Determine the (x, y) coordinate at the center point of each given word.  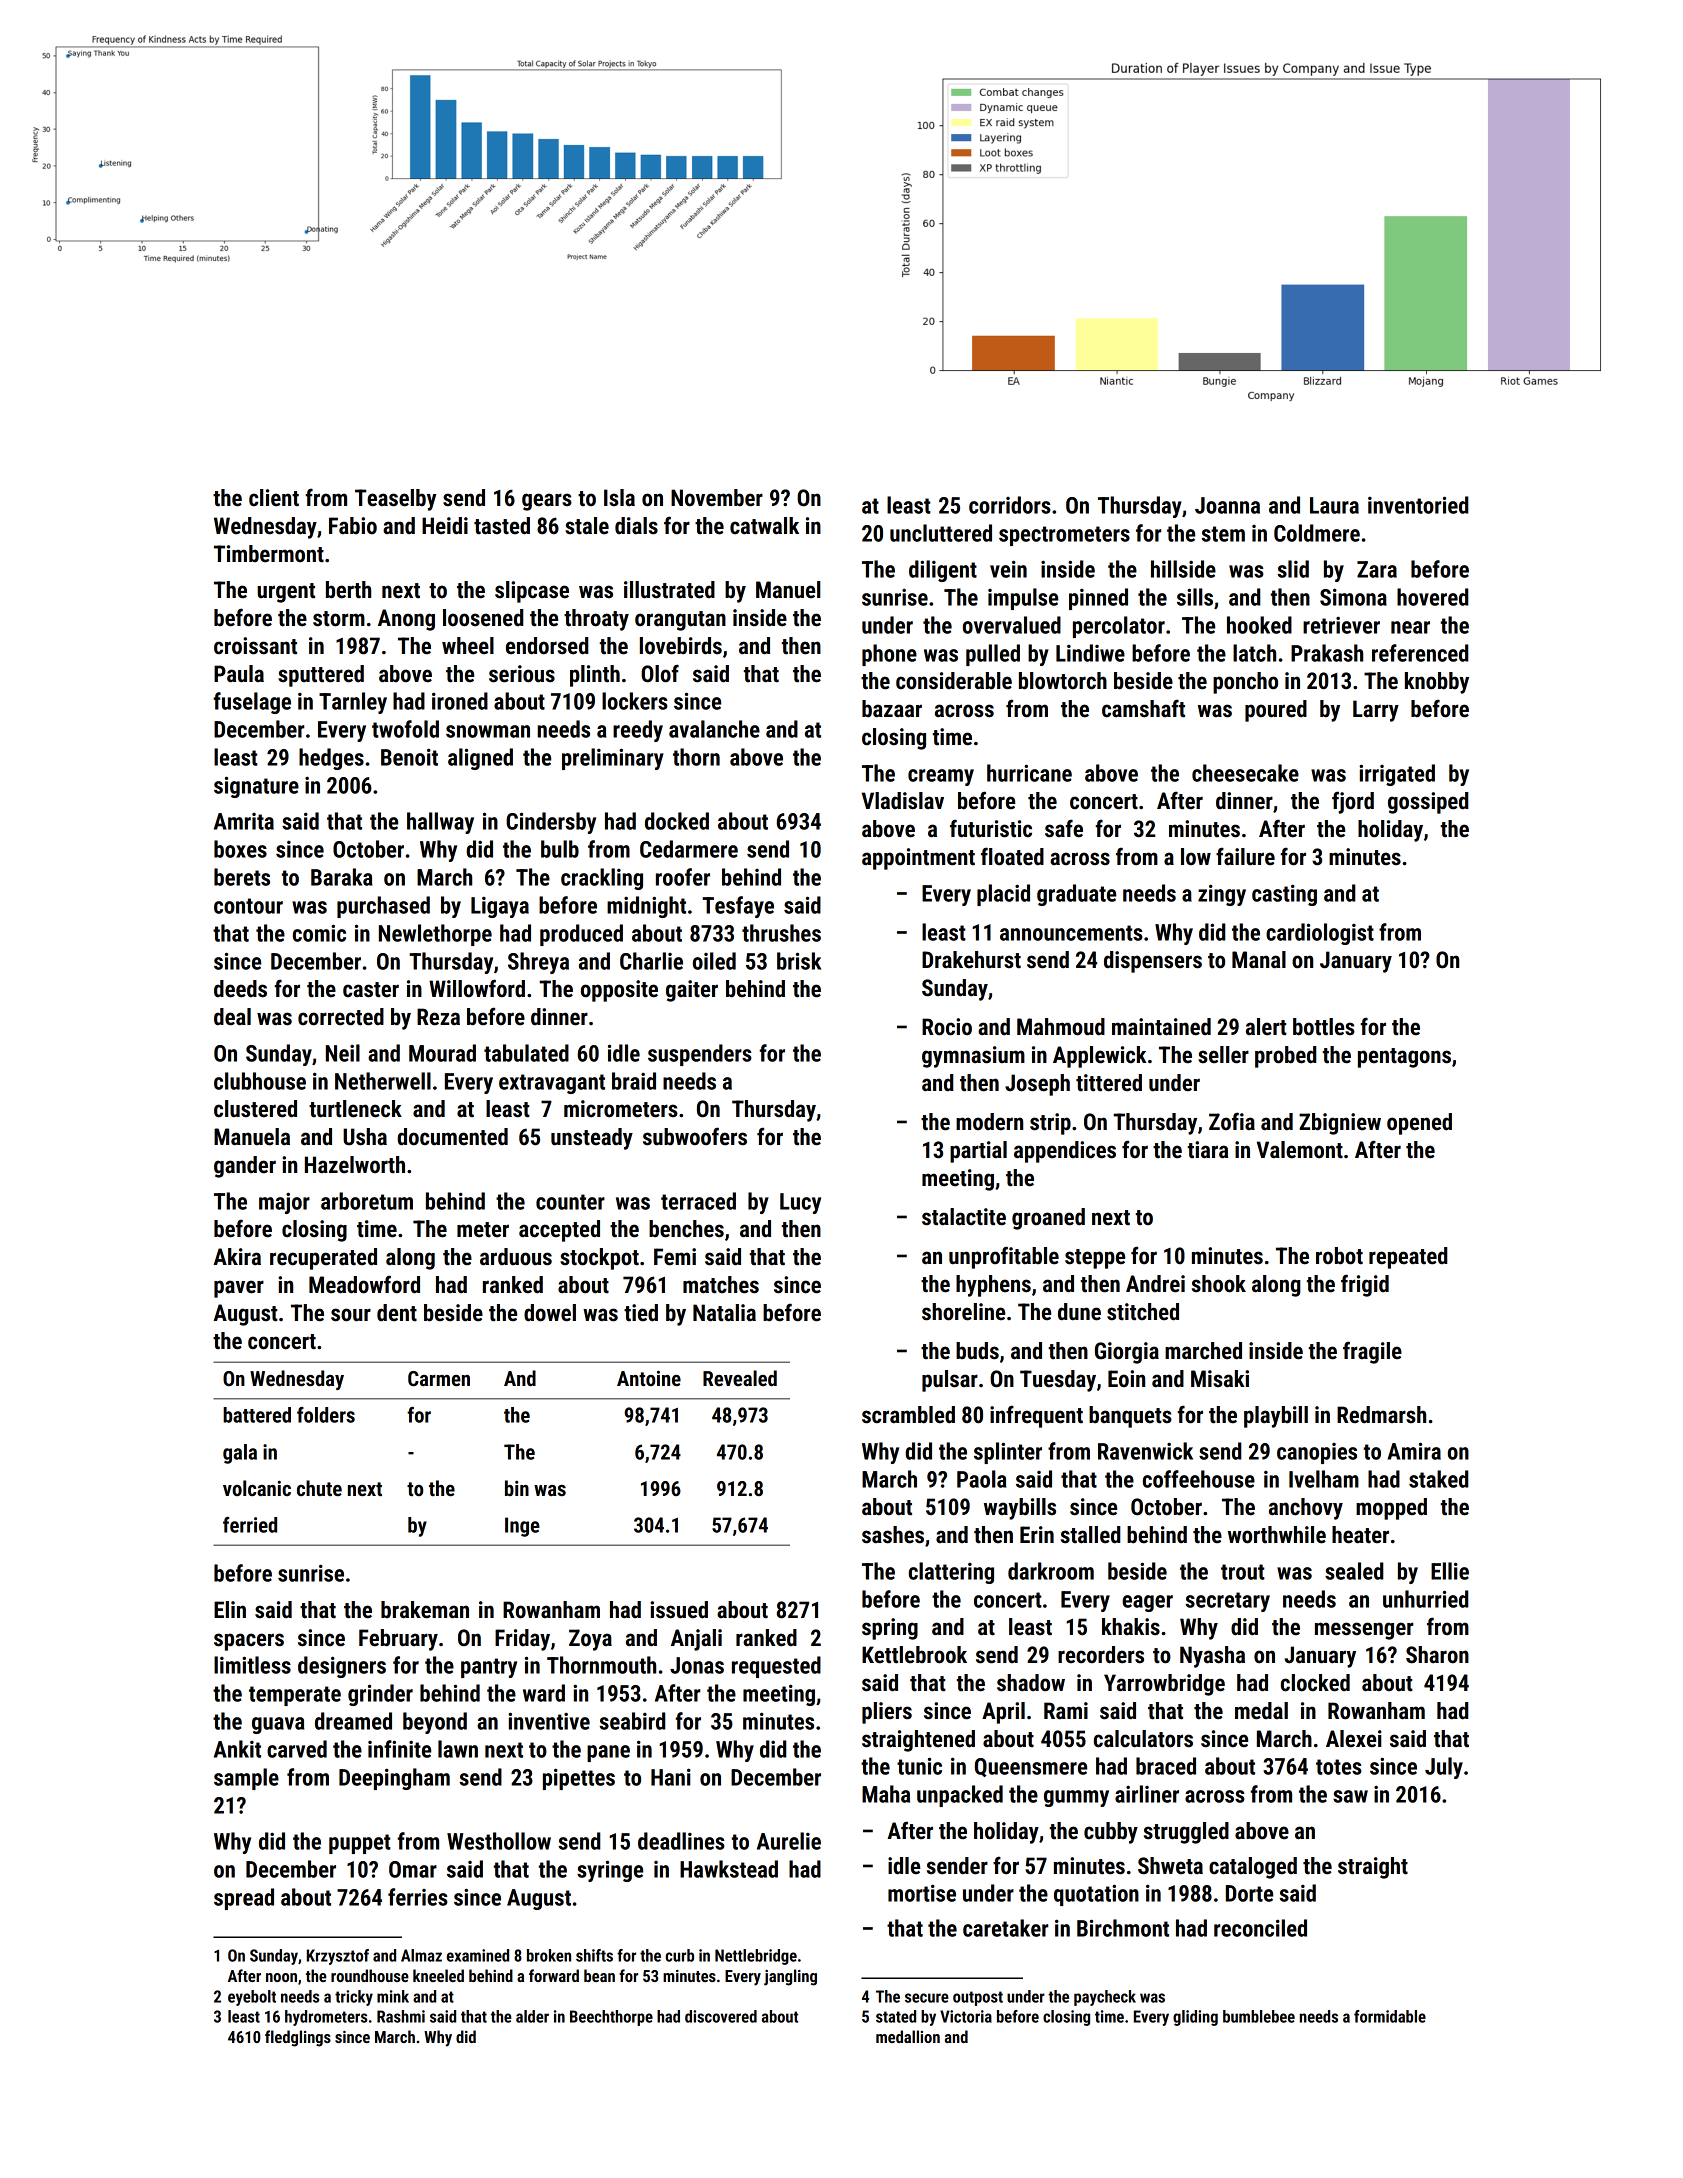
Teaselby (396, 500)
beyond (435, 1723)
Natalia (724, 1313)
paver (239, 1289)
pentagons (1404, 1058)
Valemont (1300, 1150)
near (1410, 627)
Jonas (697, 1665)
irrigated (1397, 775)
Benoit (409, 757)
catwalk (764, 526)
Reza (438, 1017)
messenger (1364, 1631)
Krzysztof (338, 1957)
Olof (660, 673)
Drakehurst (971, 960)
